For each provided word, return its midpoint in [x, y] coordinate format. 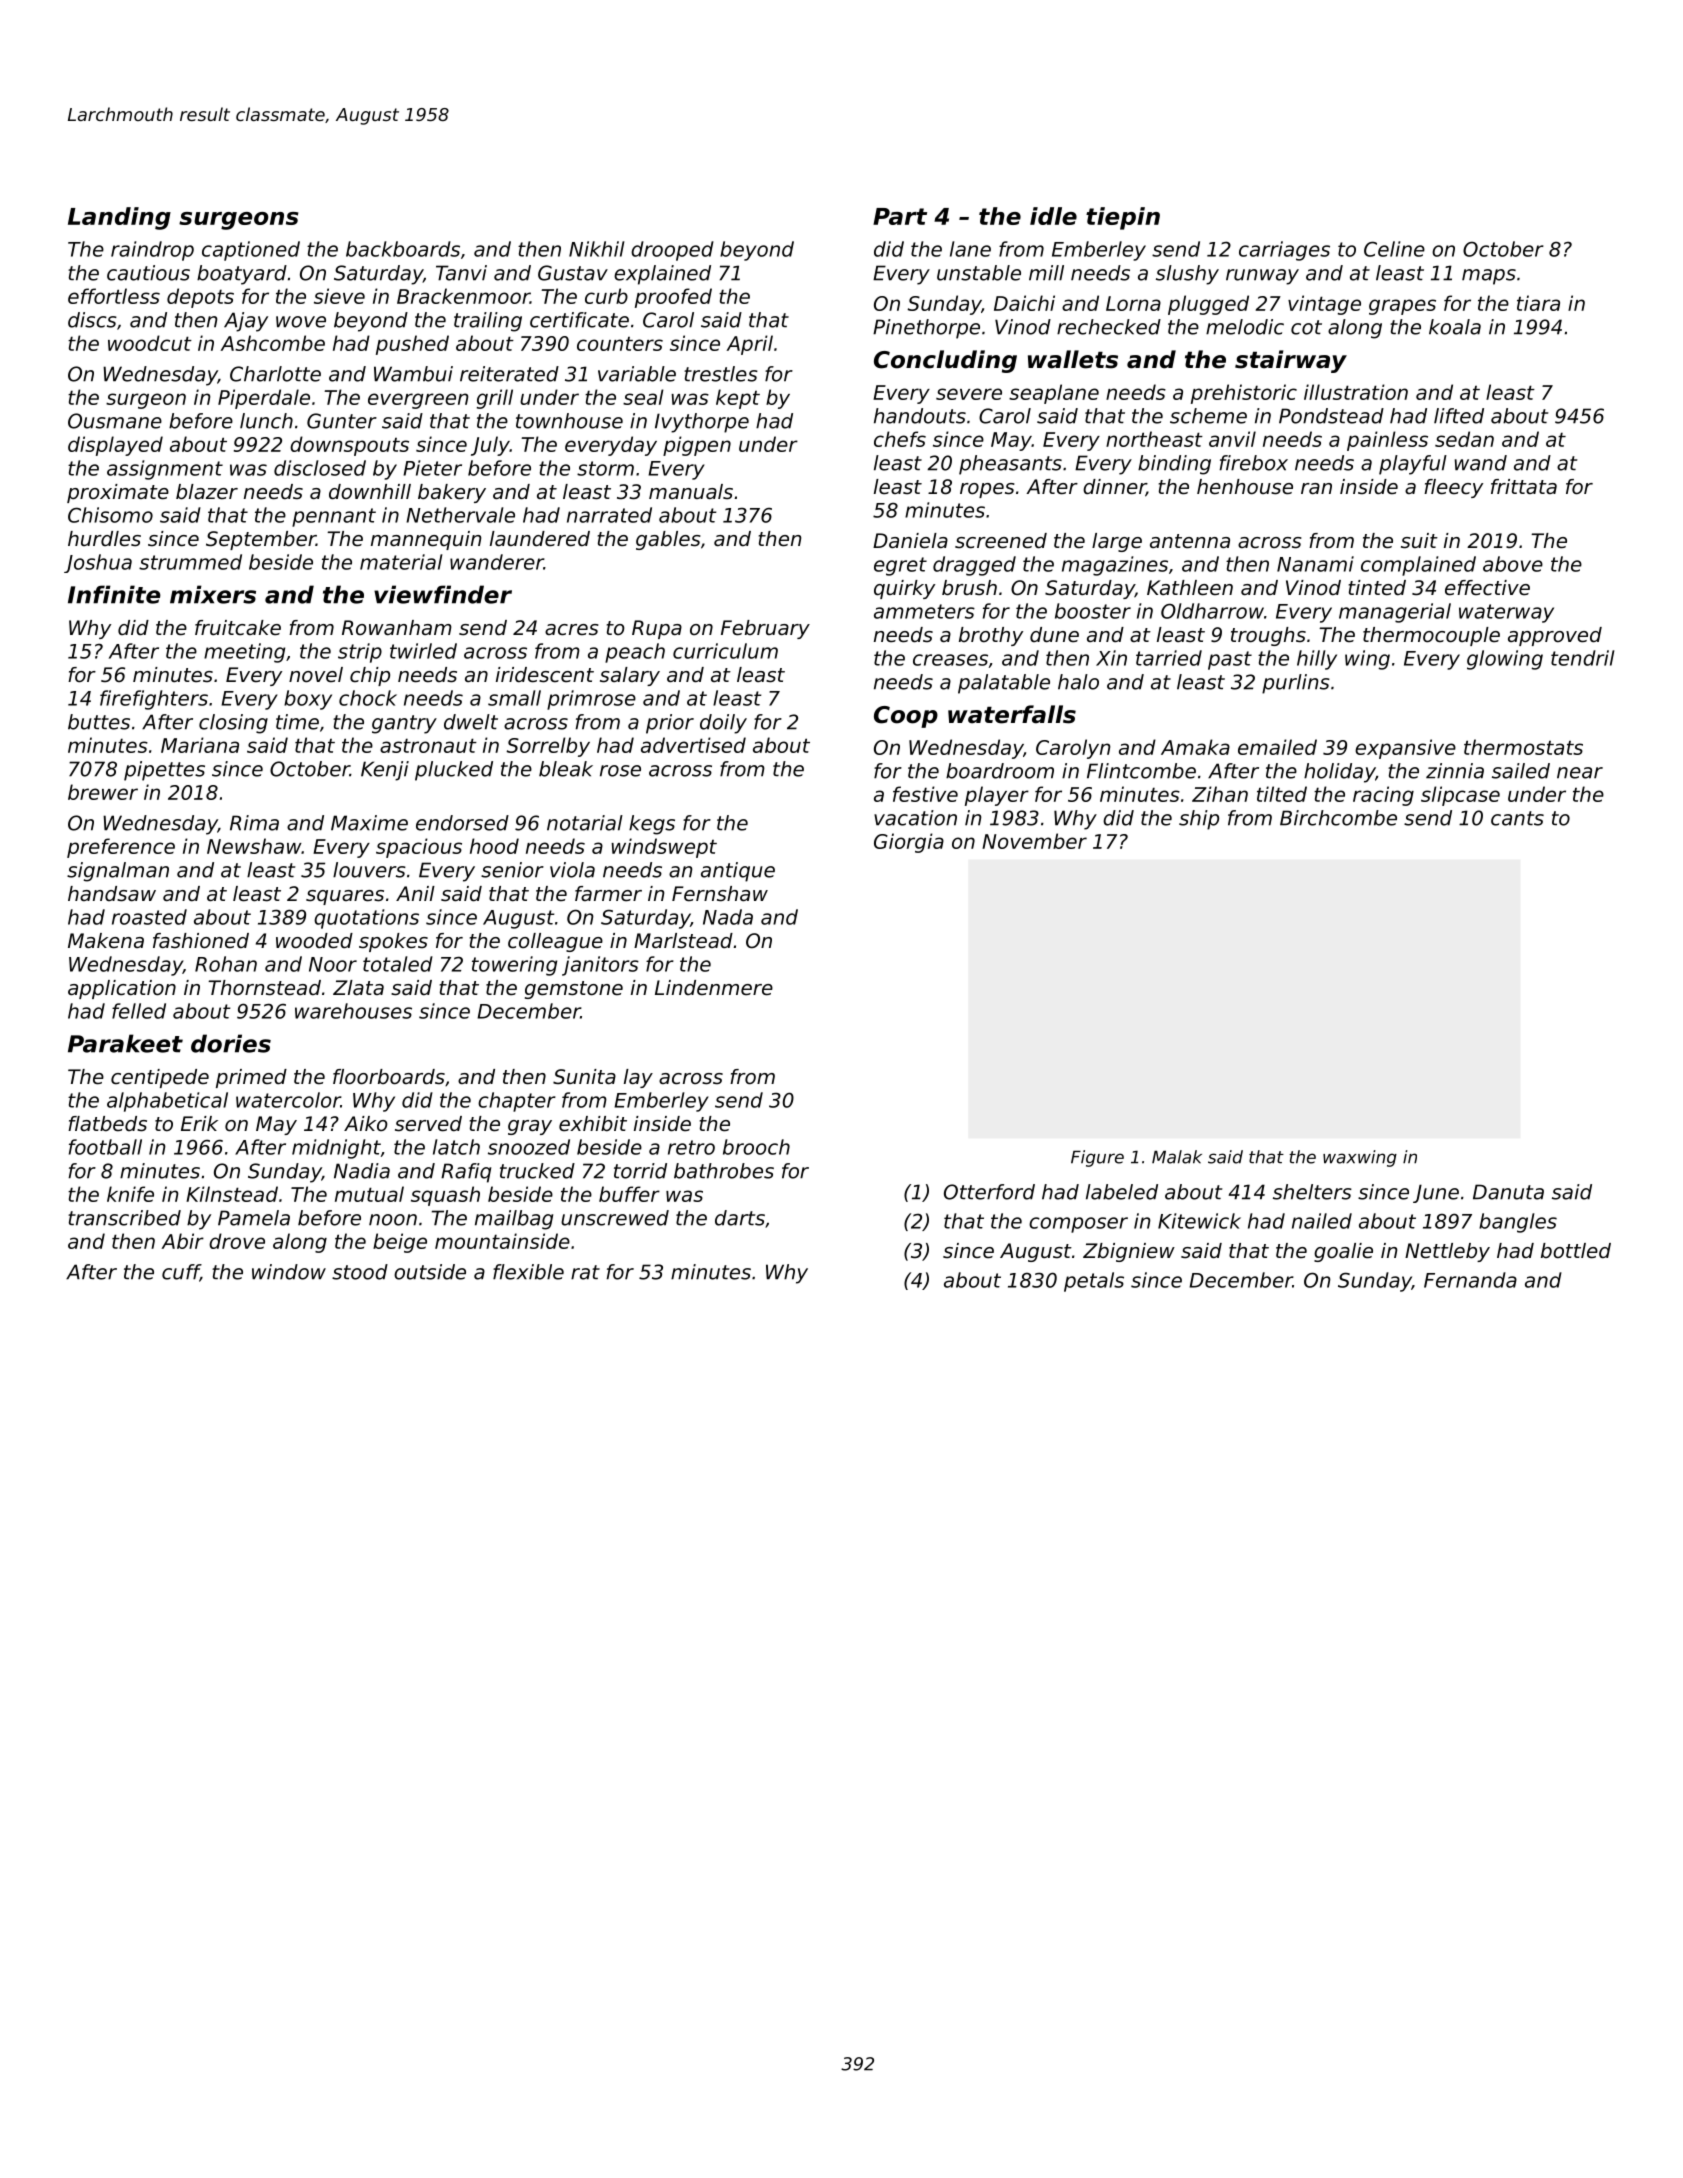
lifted [1459, 416]
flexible [528, 1272]
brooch [756, 1147]
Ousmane [115, 421]
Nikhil [596, 249]
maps [1489, 277]
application [122, 989]
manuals [691, 492]
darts [740, 1218]
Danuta [1508, 1192]
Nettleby [1447, 1252]
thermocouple [1431, 636]
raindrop [152, 251]
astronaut [428, 745]
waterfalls [1012, 714]
